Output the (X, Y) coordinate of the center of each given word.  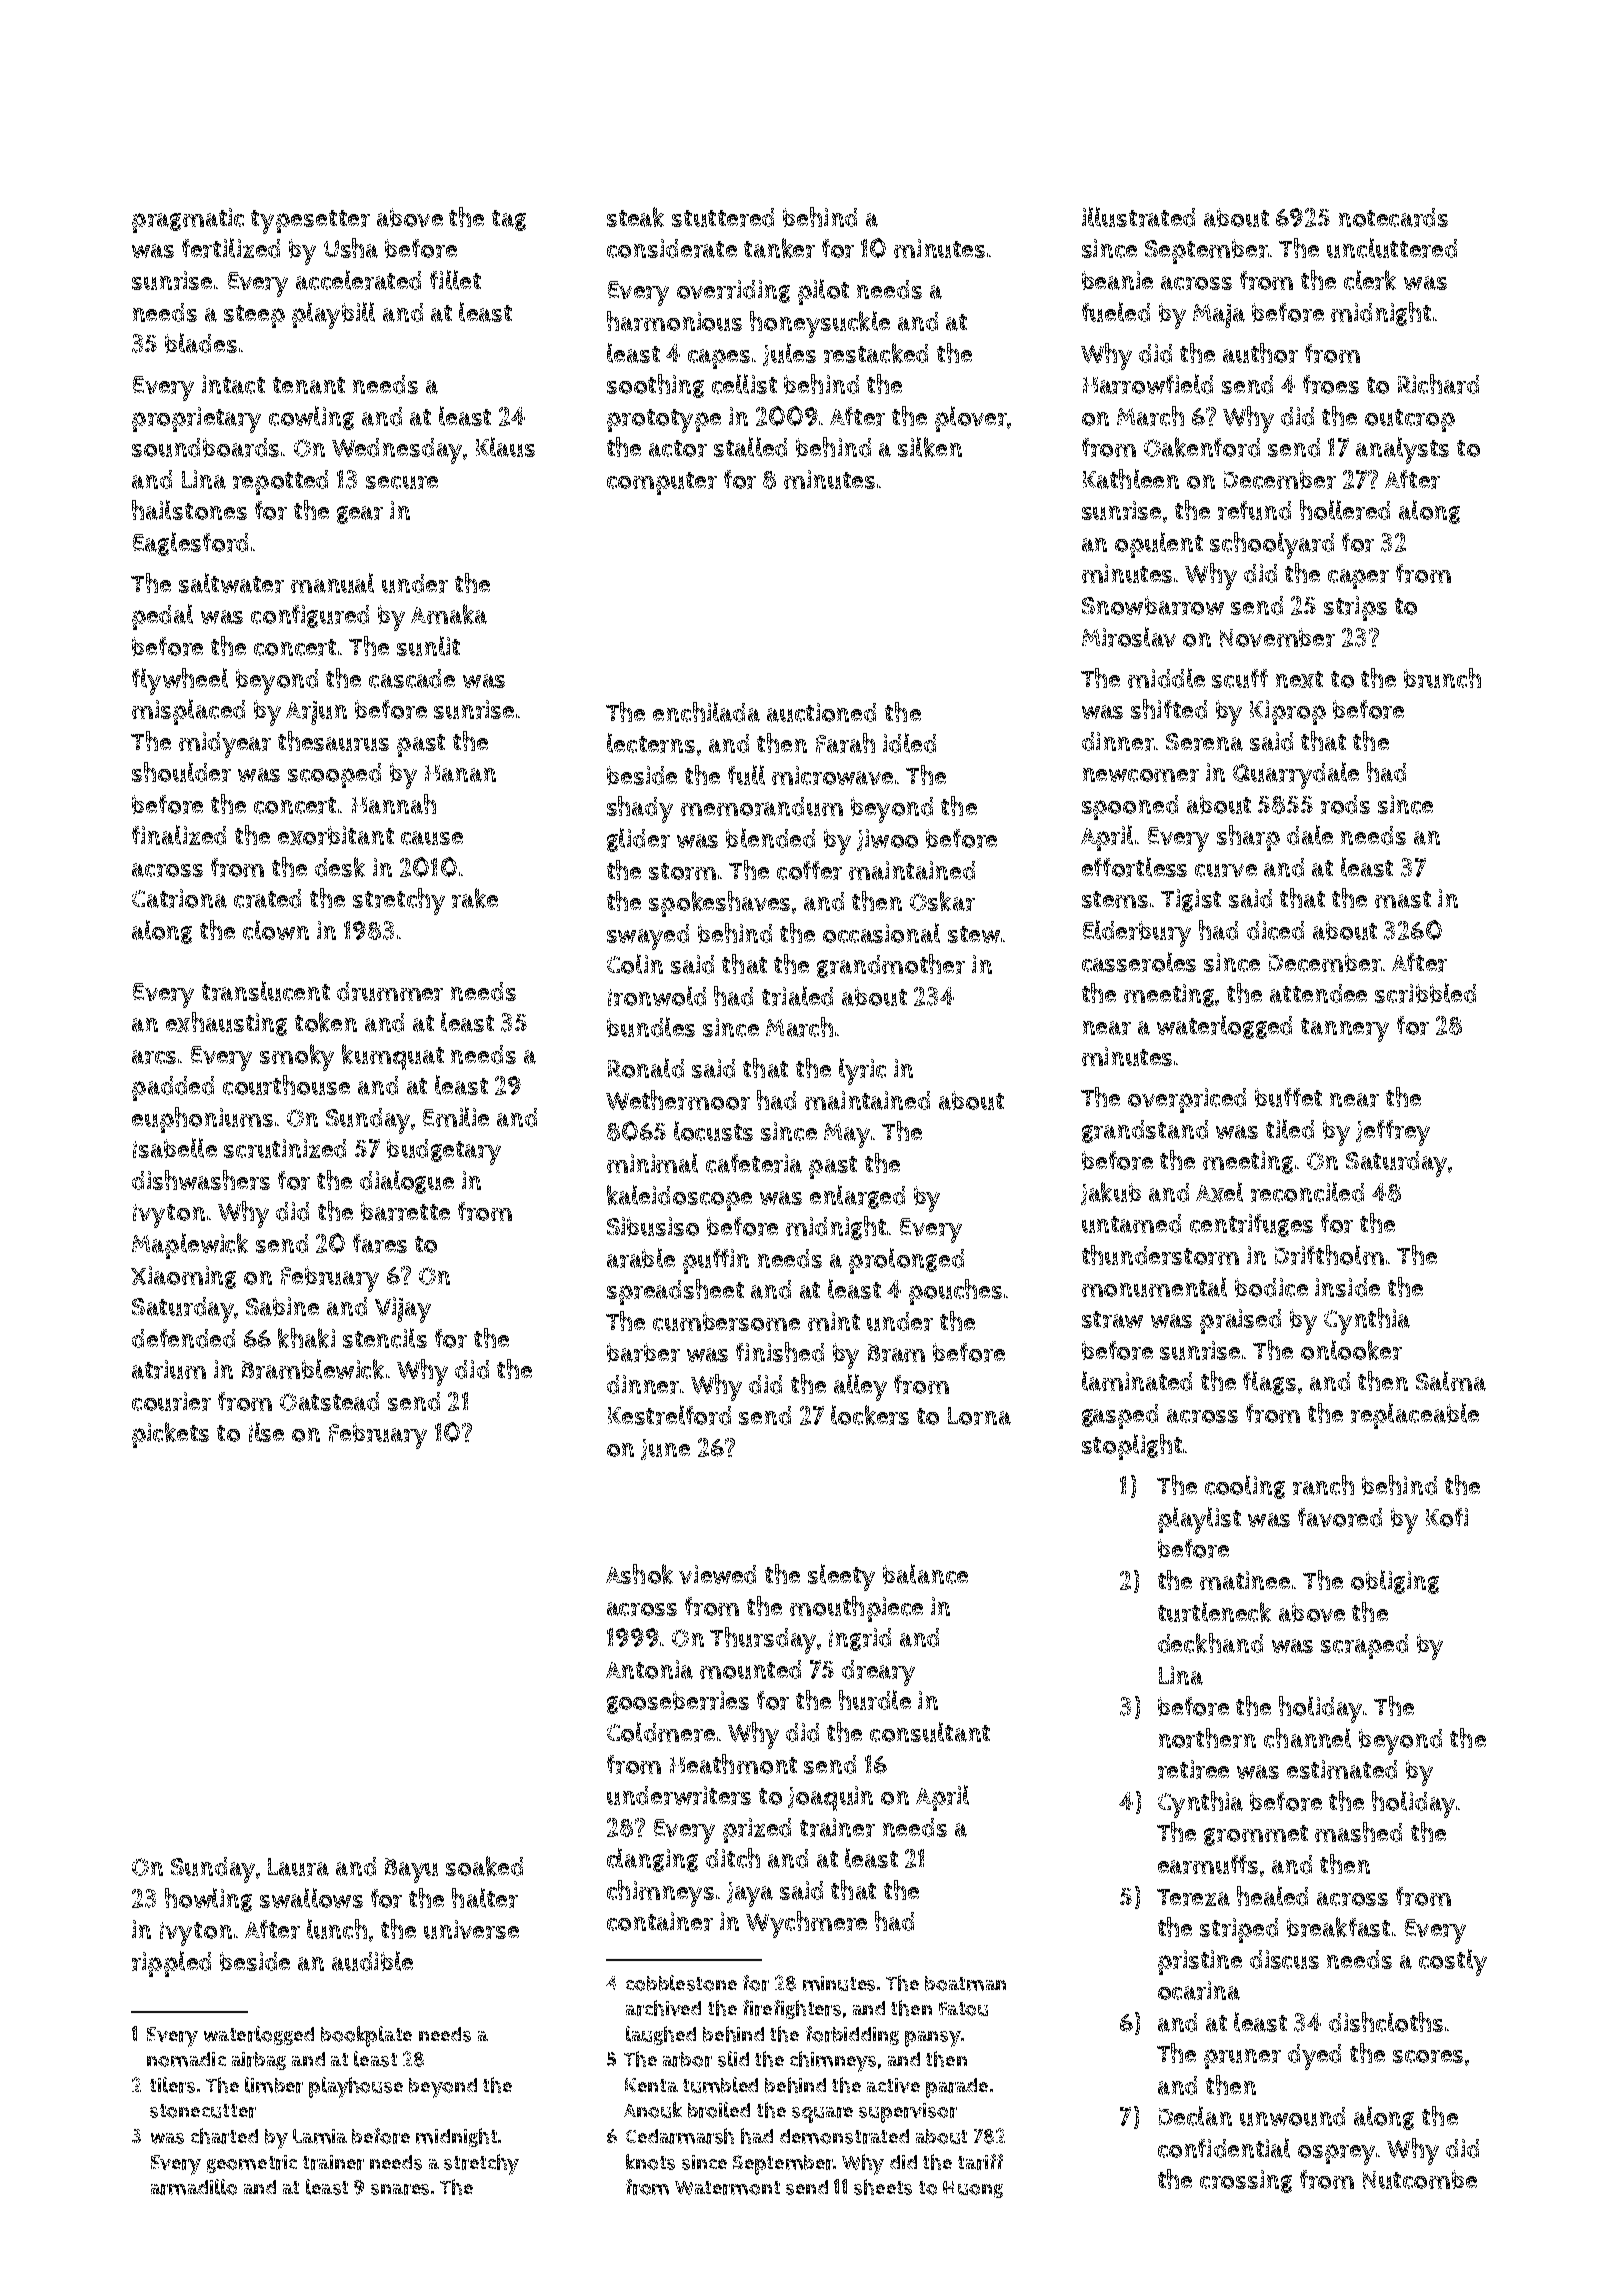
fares (380, 1243)
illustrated (1138, 217)
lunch (337, 1929)
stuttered (723, 217)
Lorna (979, 1416)
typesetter (310, 222)
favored (1340, 1517)
